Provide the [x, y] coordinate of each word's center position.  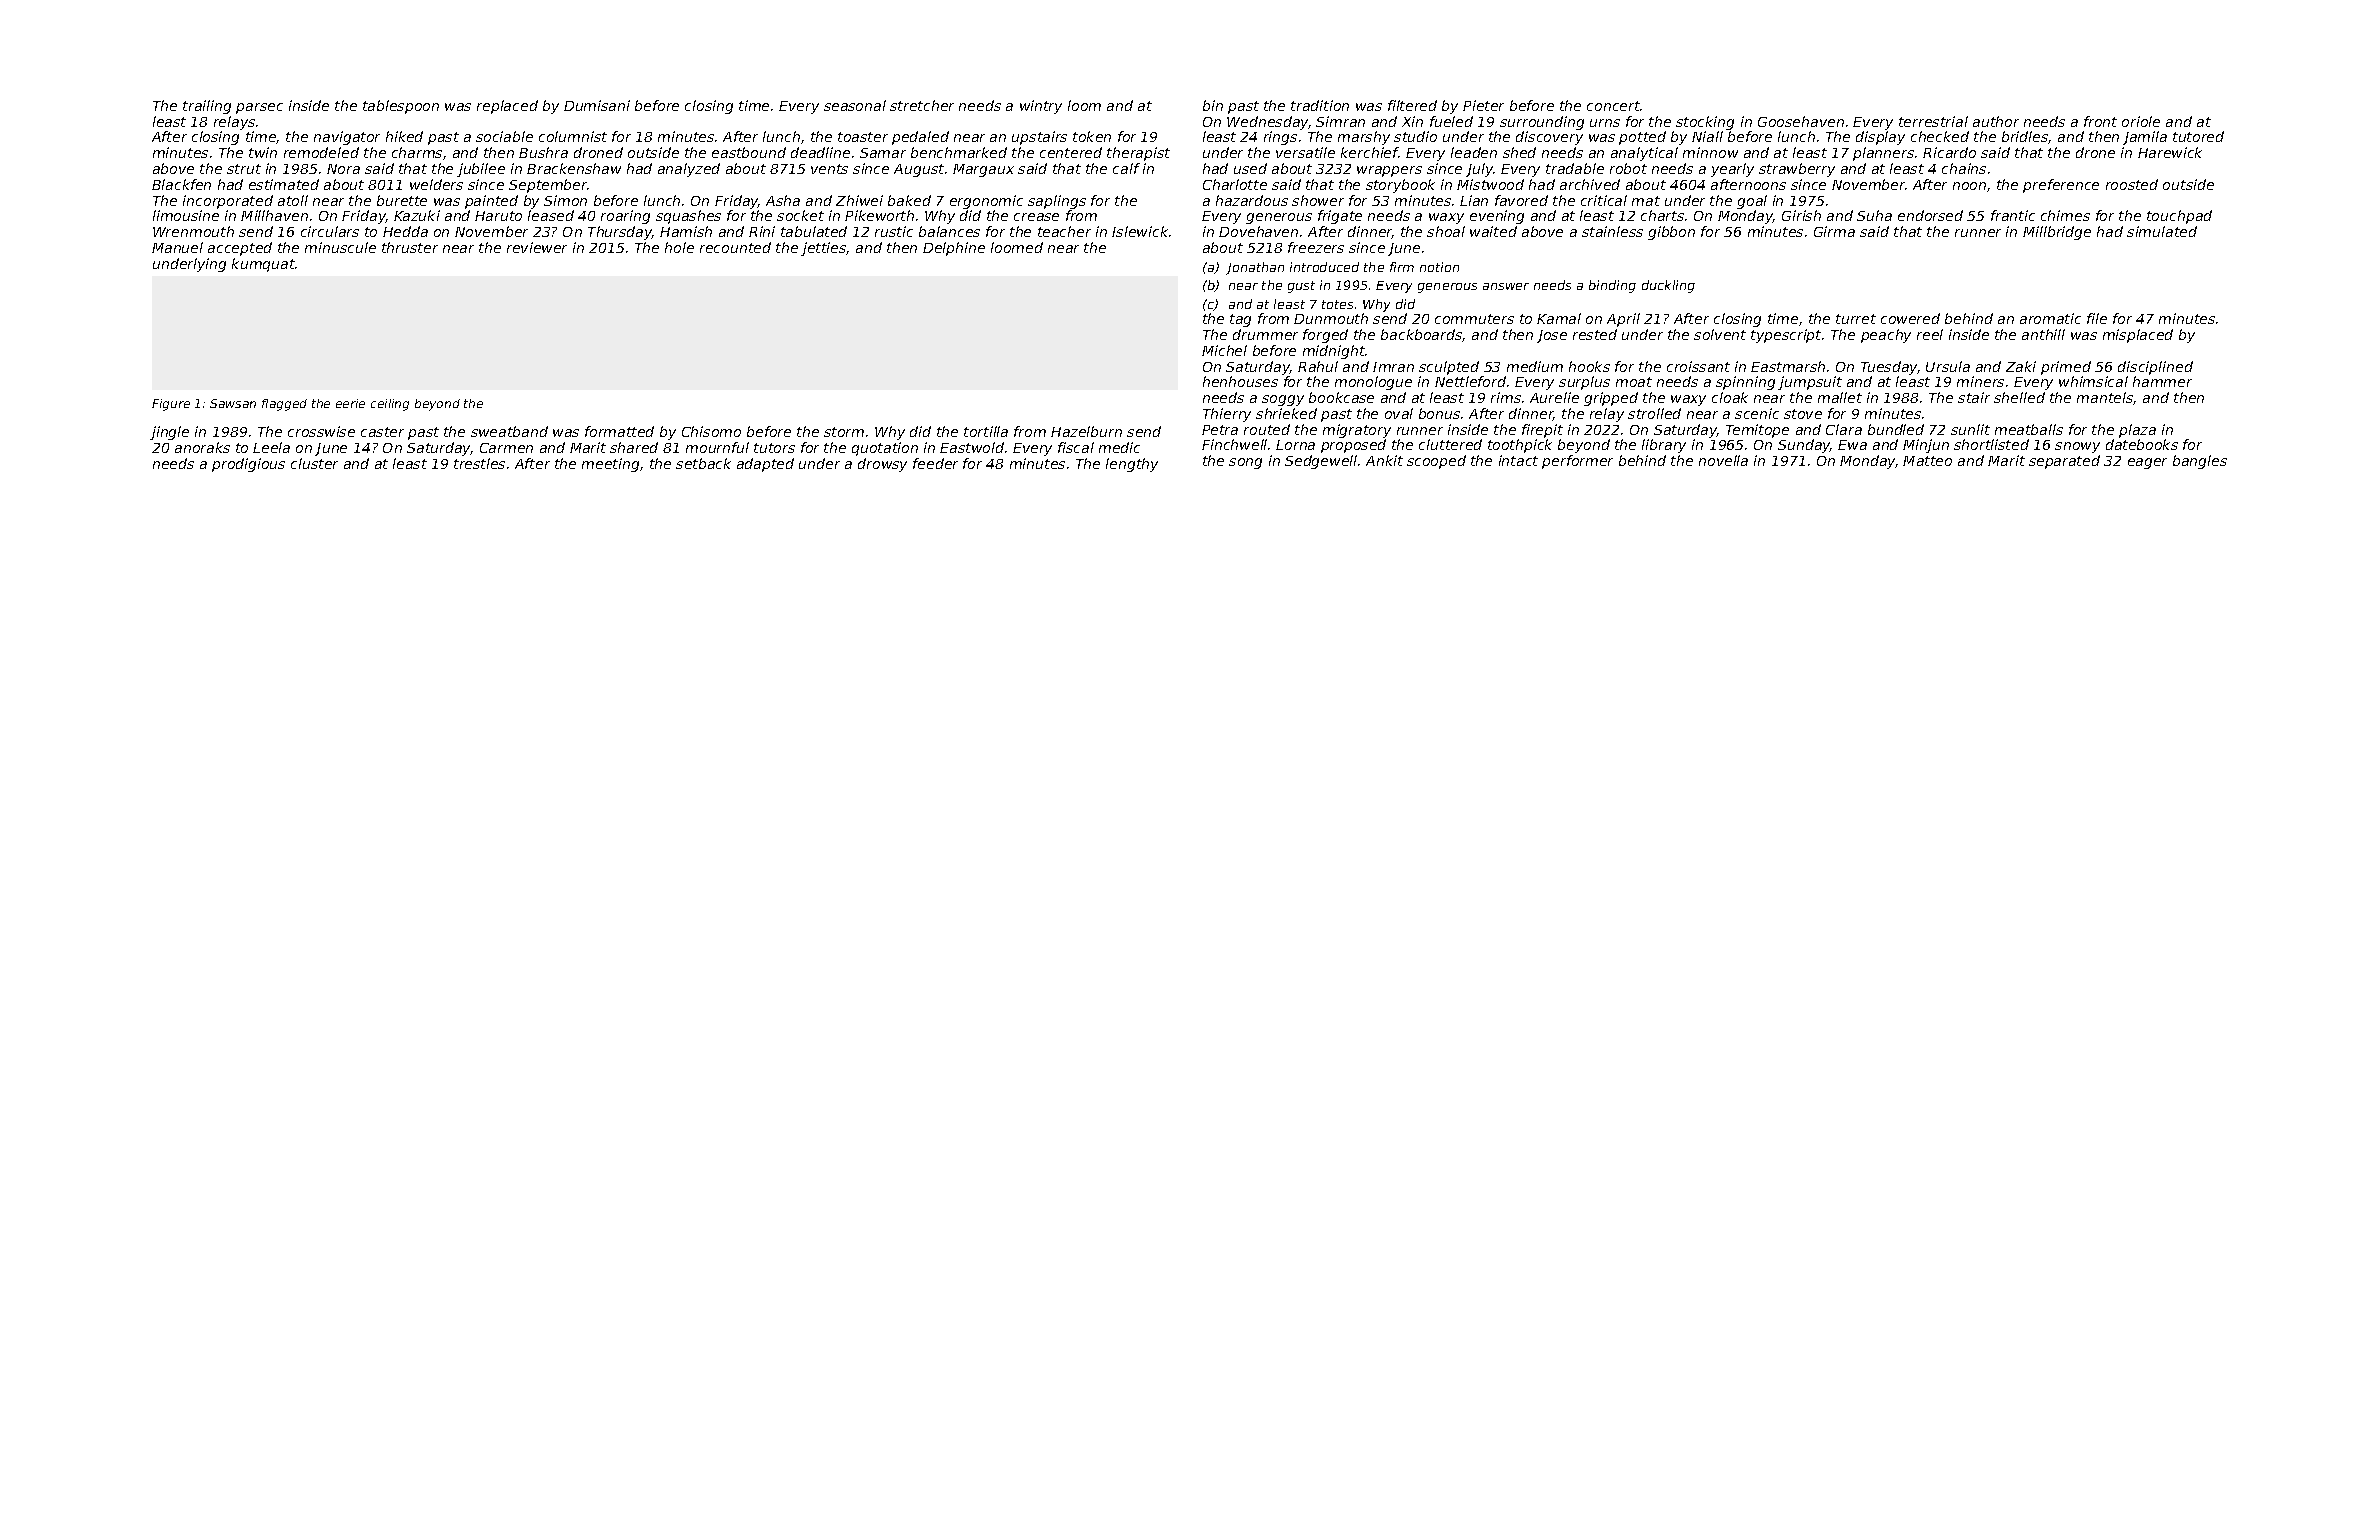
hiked [404, 136]
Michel [1224, 350]
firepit [1542, 431]
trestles [479, 463]
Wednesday [1268, 123]
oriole [2141, 121]
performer [1577, 462]
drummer [1265, 334]
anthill [2043, 334]
